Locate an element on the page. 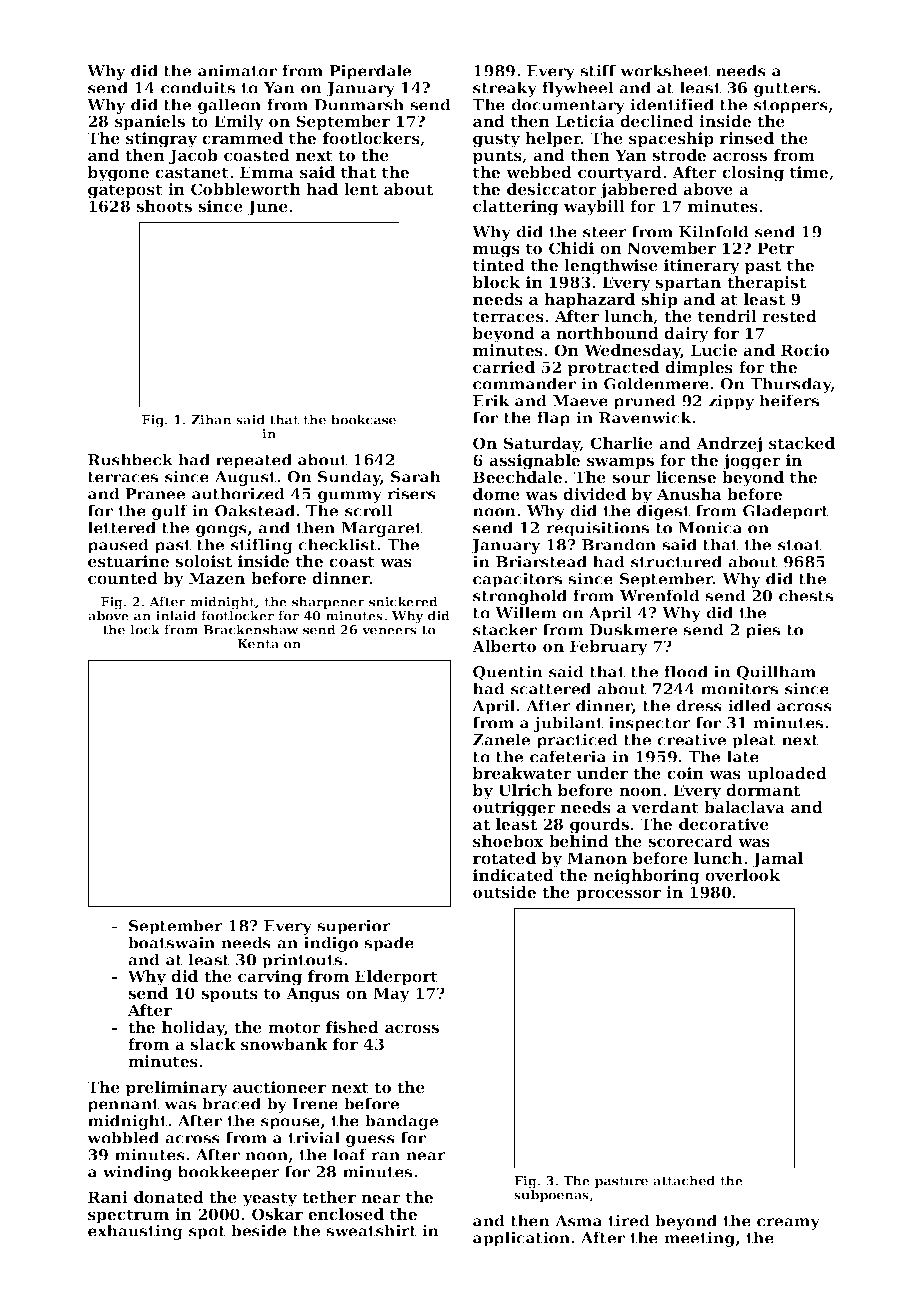 This page has height=1308, width=924. shoebox is located at coordinates (508, 841).
